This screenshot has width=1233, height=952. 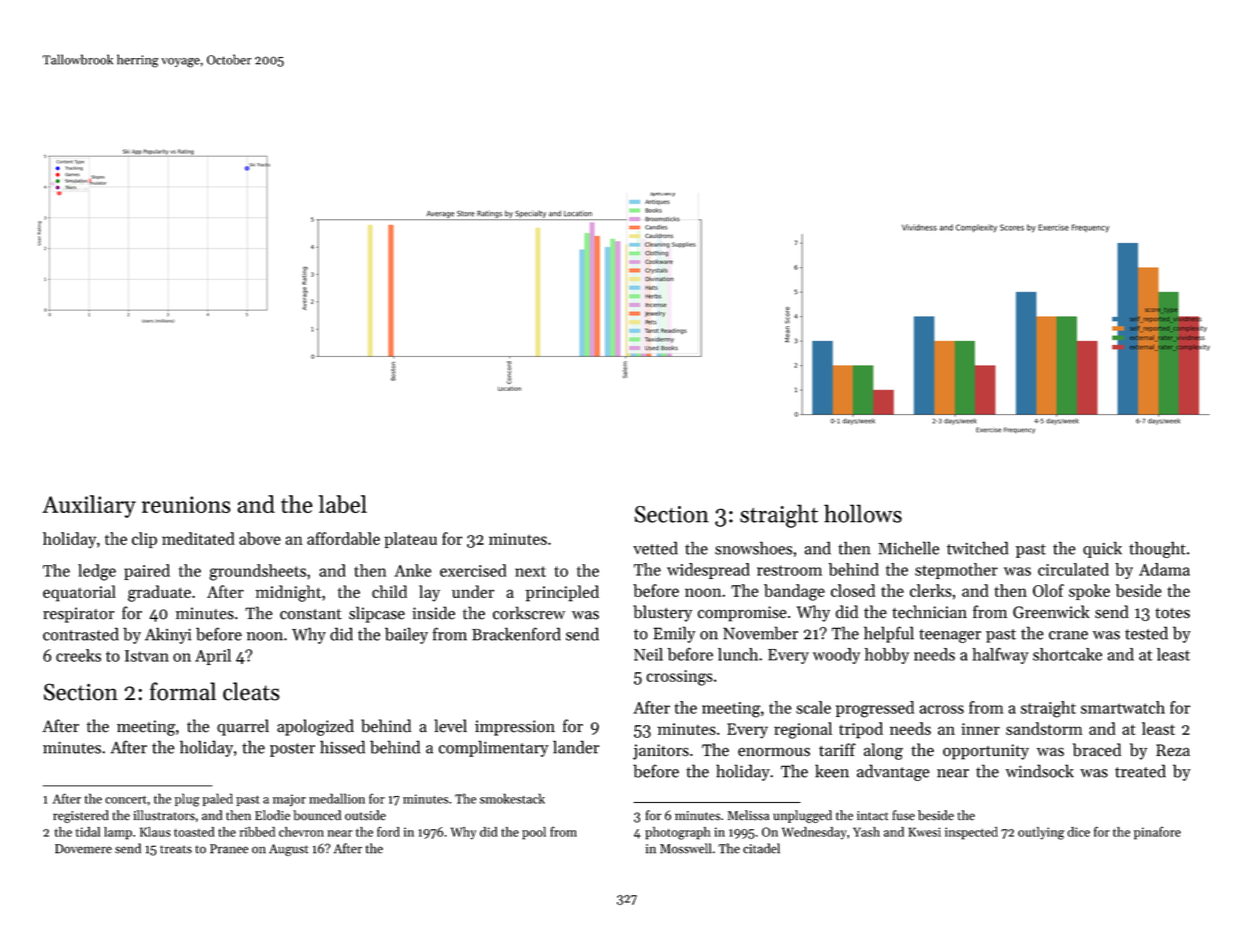 What do you see at coordinates (126, 800) in the screenshot?
I see `concert` at bounding box center [126, 800].
